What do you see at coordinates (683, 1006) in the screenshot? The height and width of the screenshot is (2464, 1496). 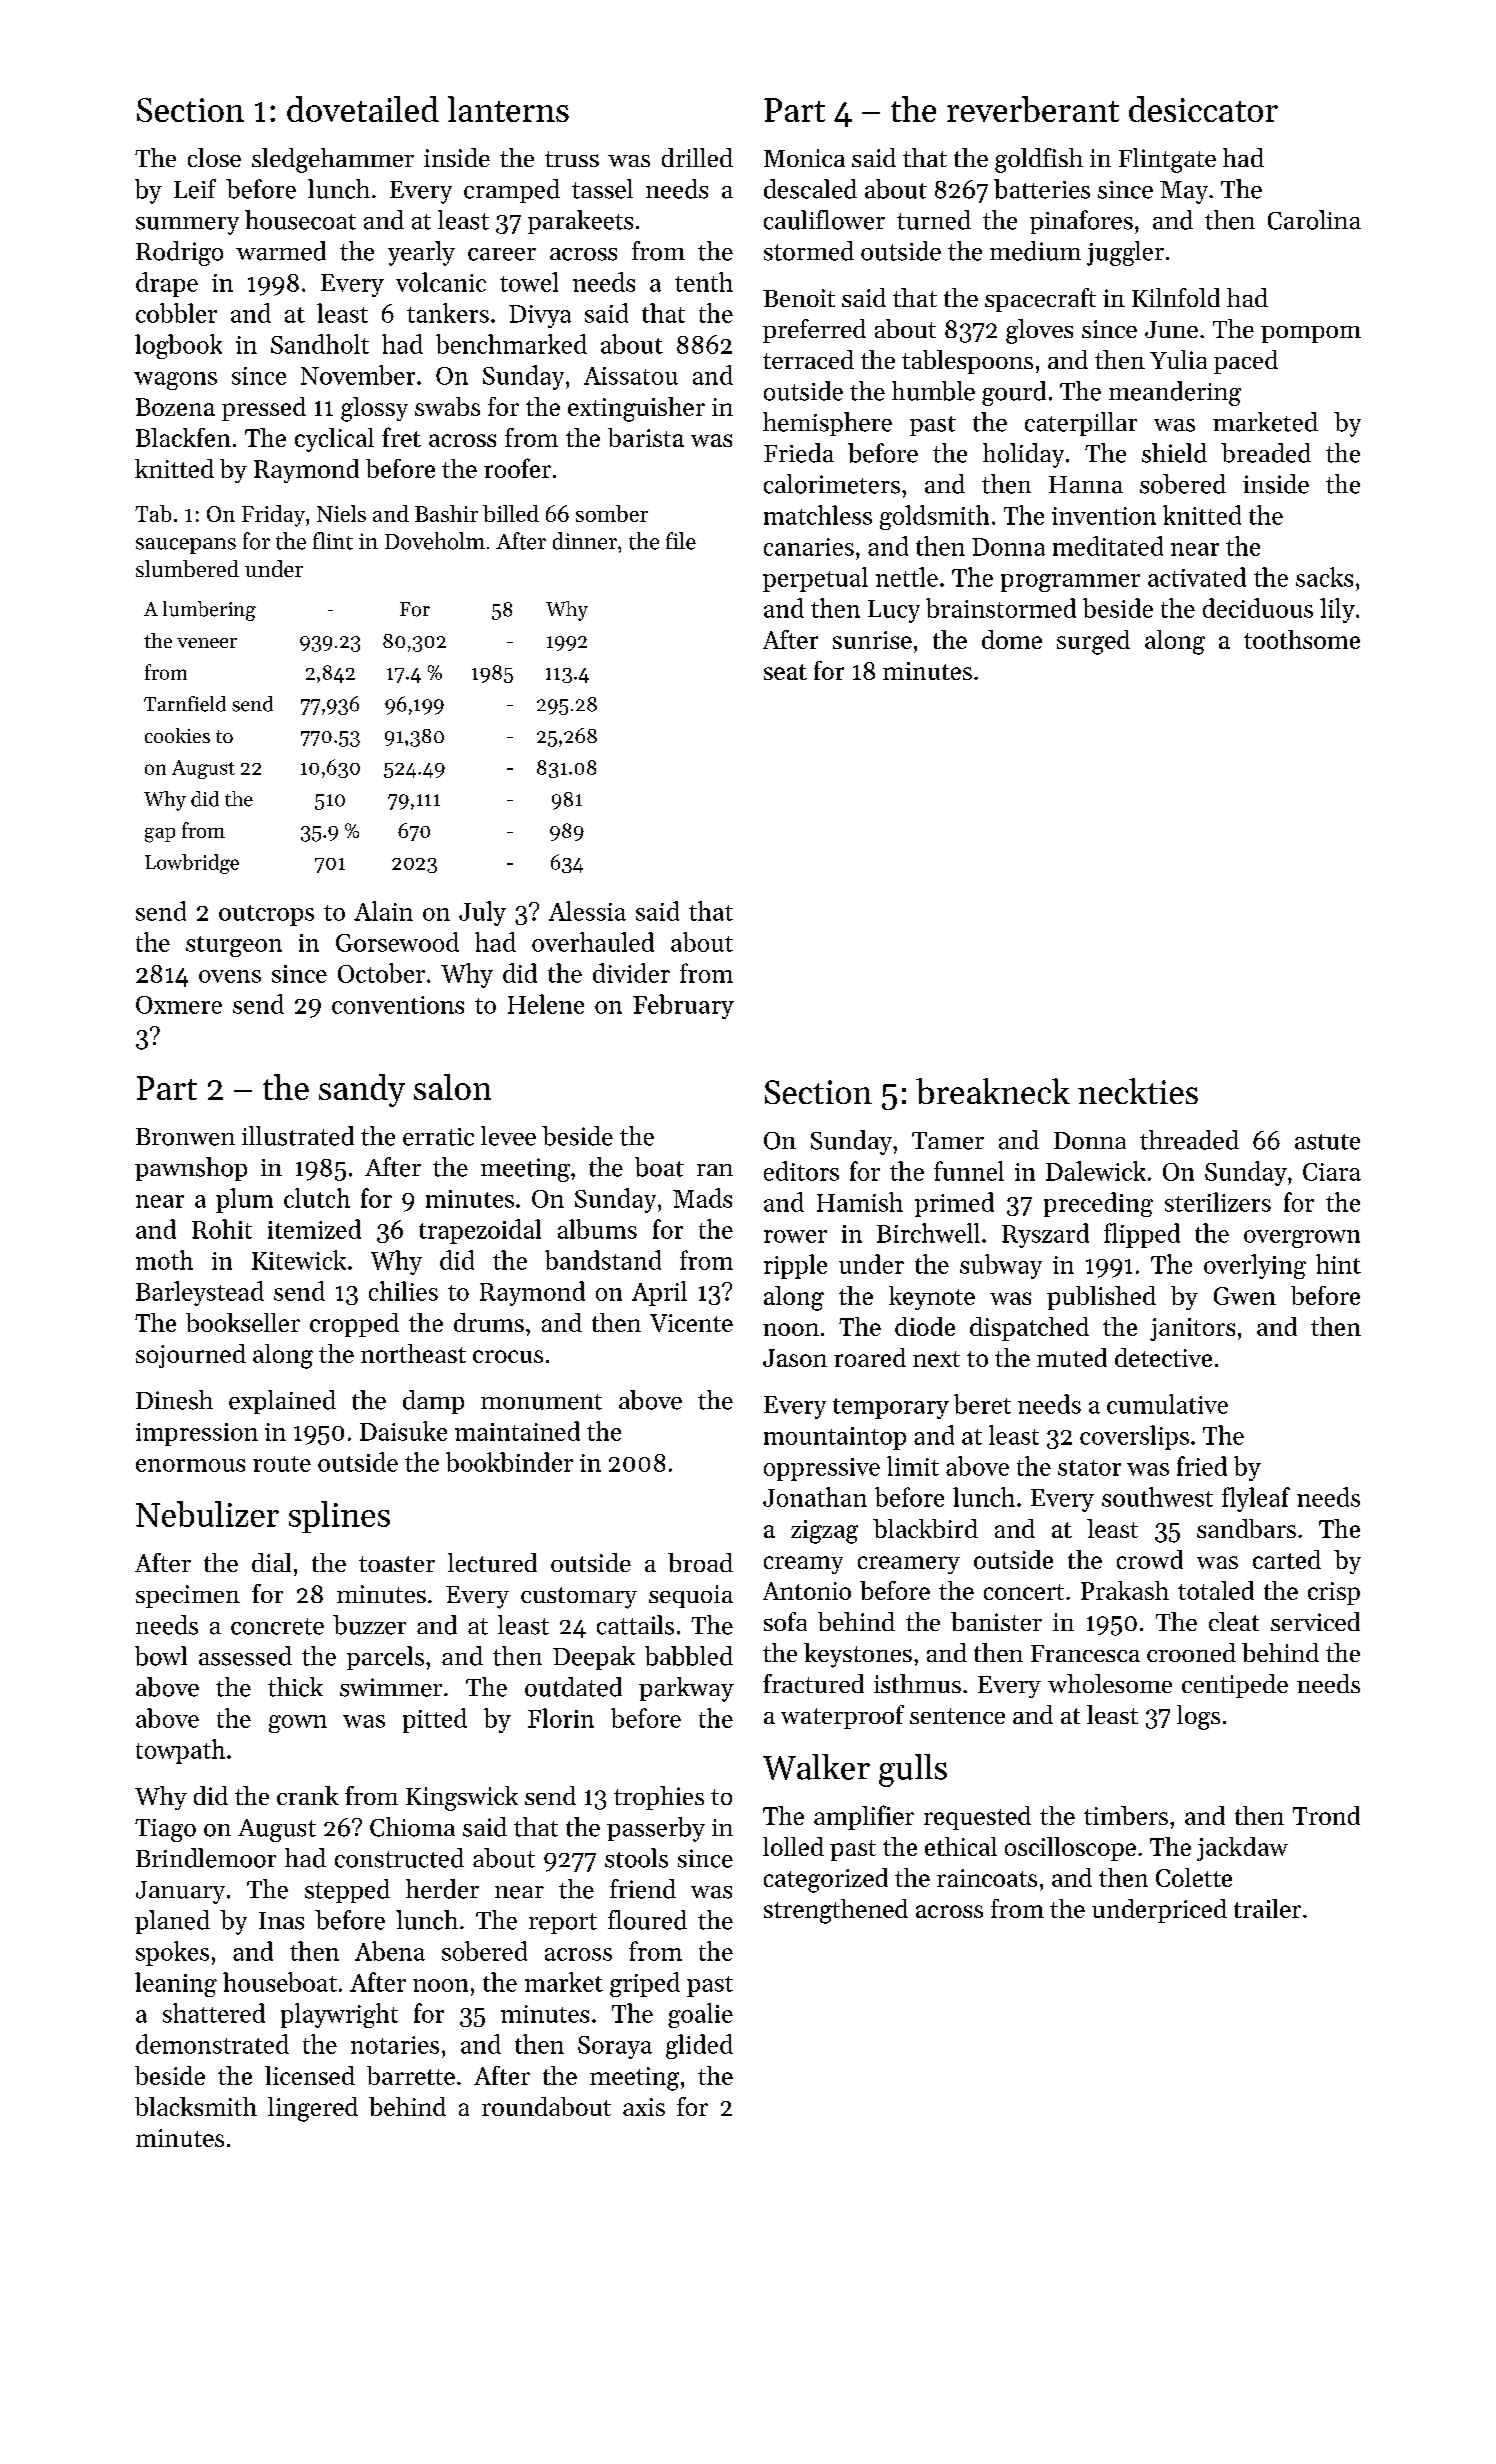 I see `February` at bounding box center [683, 1006].
